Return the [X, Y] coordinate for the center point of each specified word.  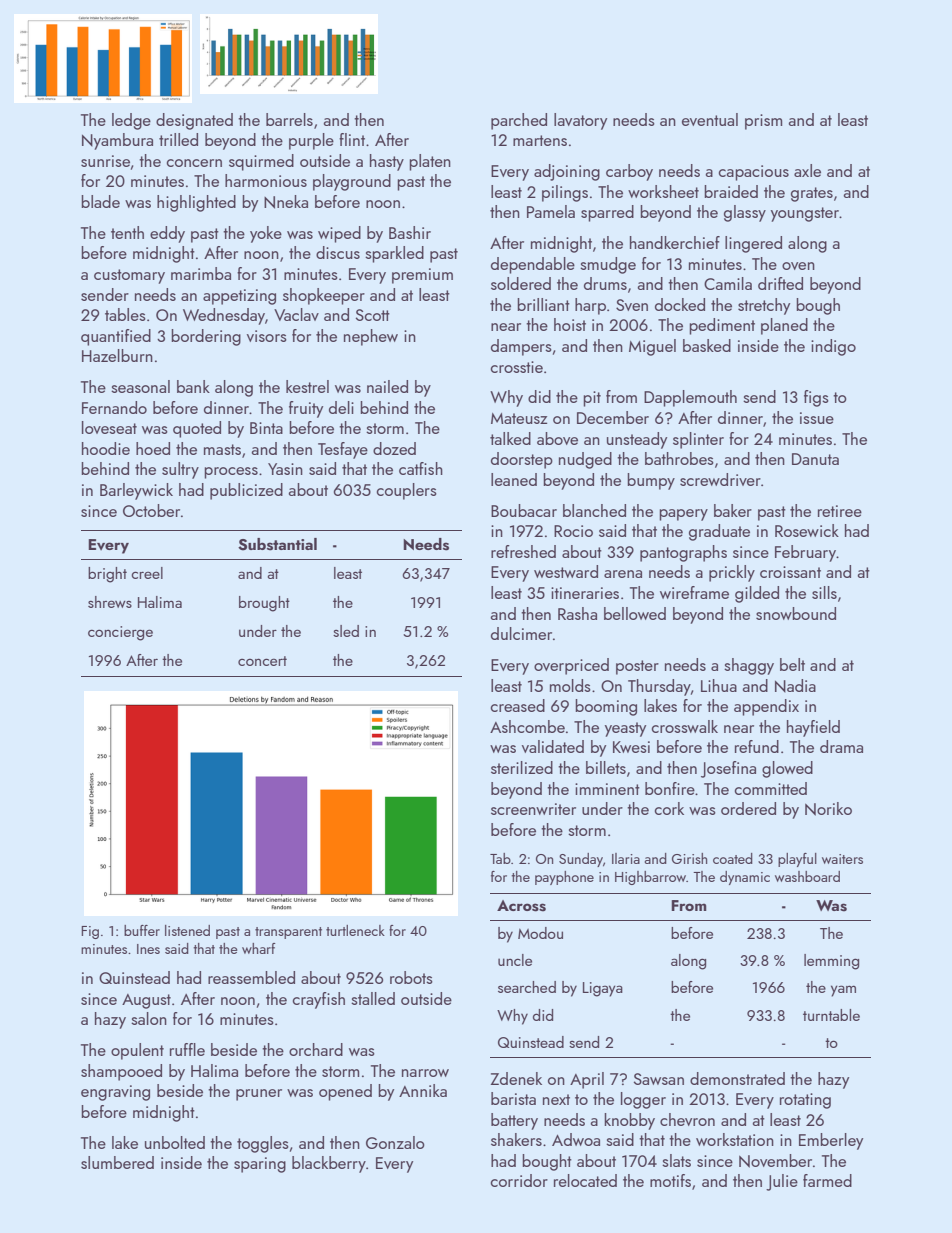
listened [187, 930]
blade [100, 201]
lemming [831, 962]
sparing [260, 1165]
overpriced [571, 666]
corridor [519, 1180]
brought [264, 604]
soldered [521, 283]
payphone [564, 878]
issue [817, 418]
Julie [782, 1182]
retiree [840, 511]
